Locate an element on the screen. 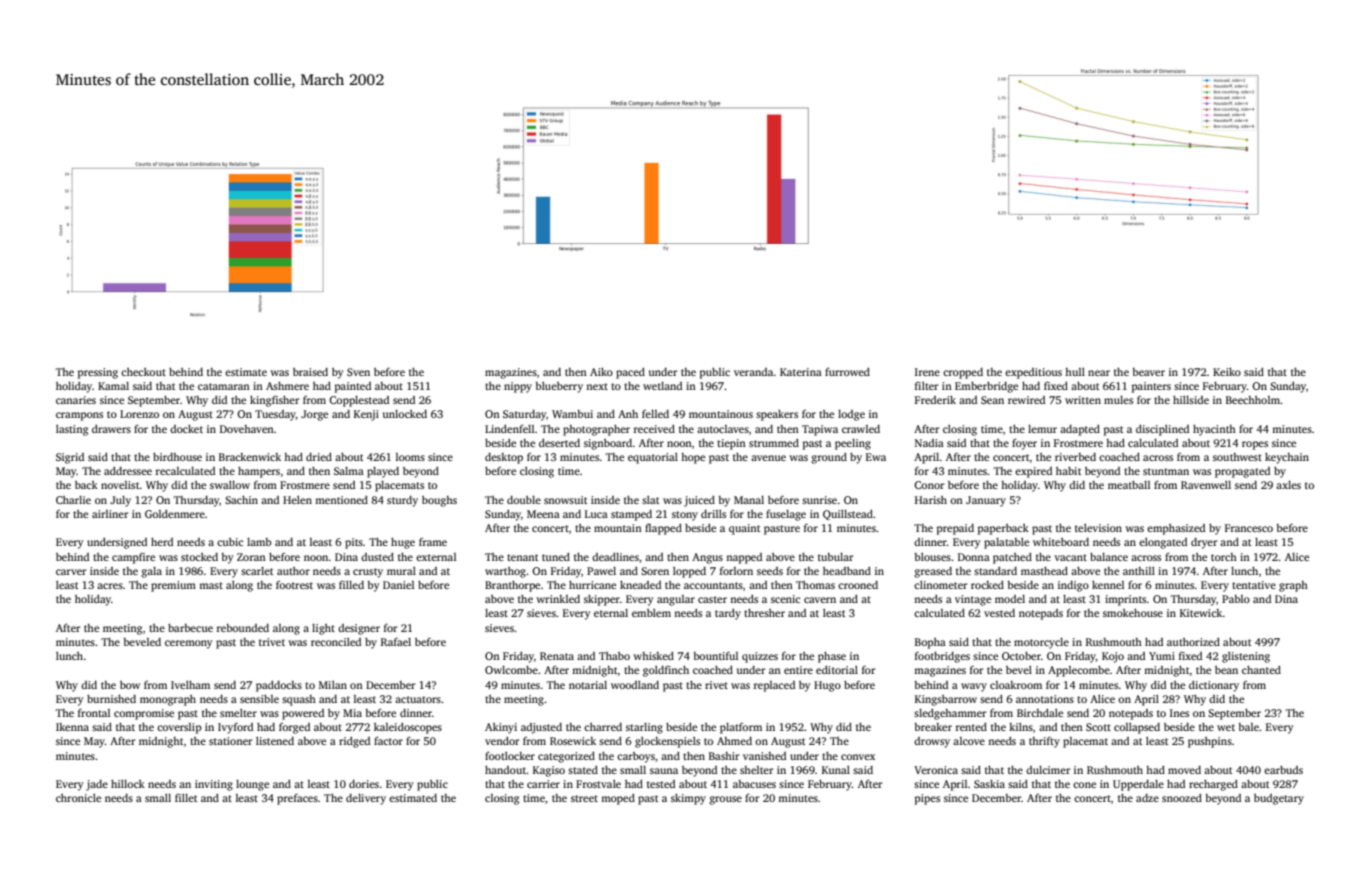 The image size is (1372, 887). Irene is located at coordinates (927, 372).
